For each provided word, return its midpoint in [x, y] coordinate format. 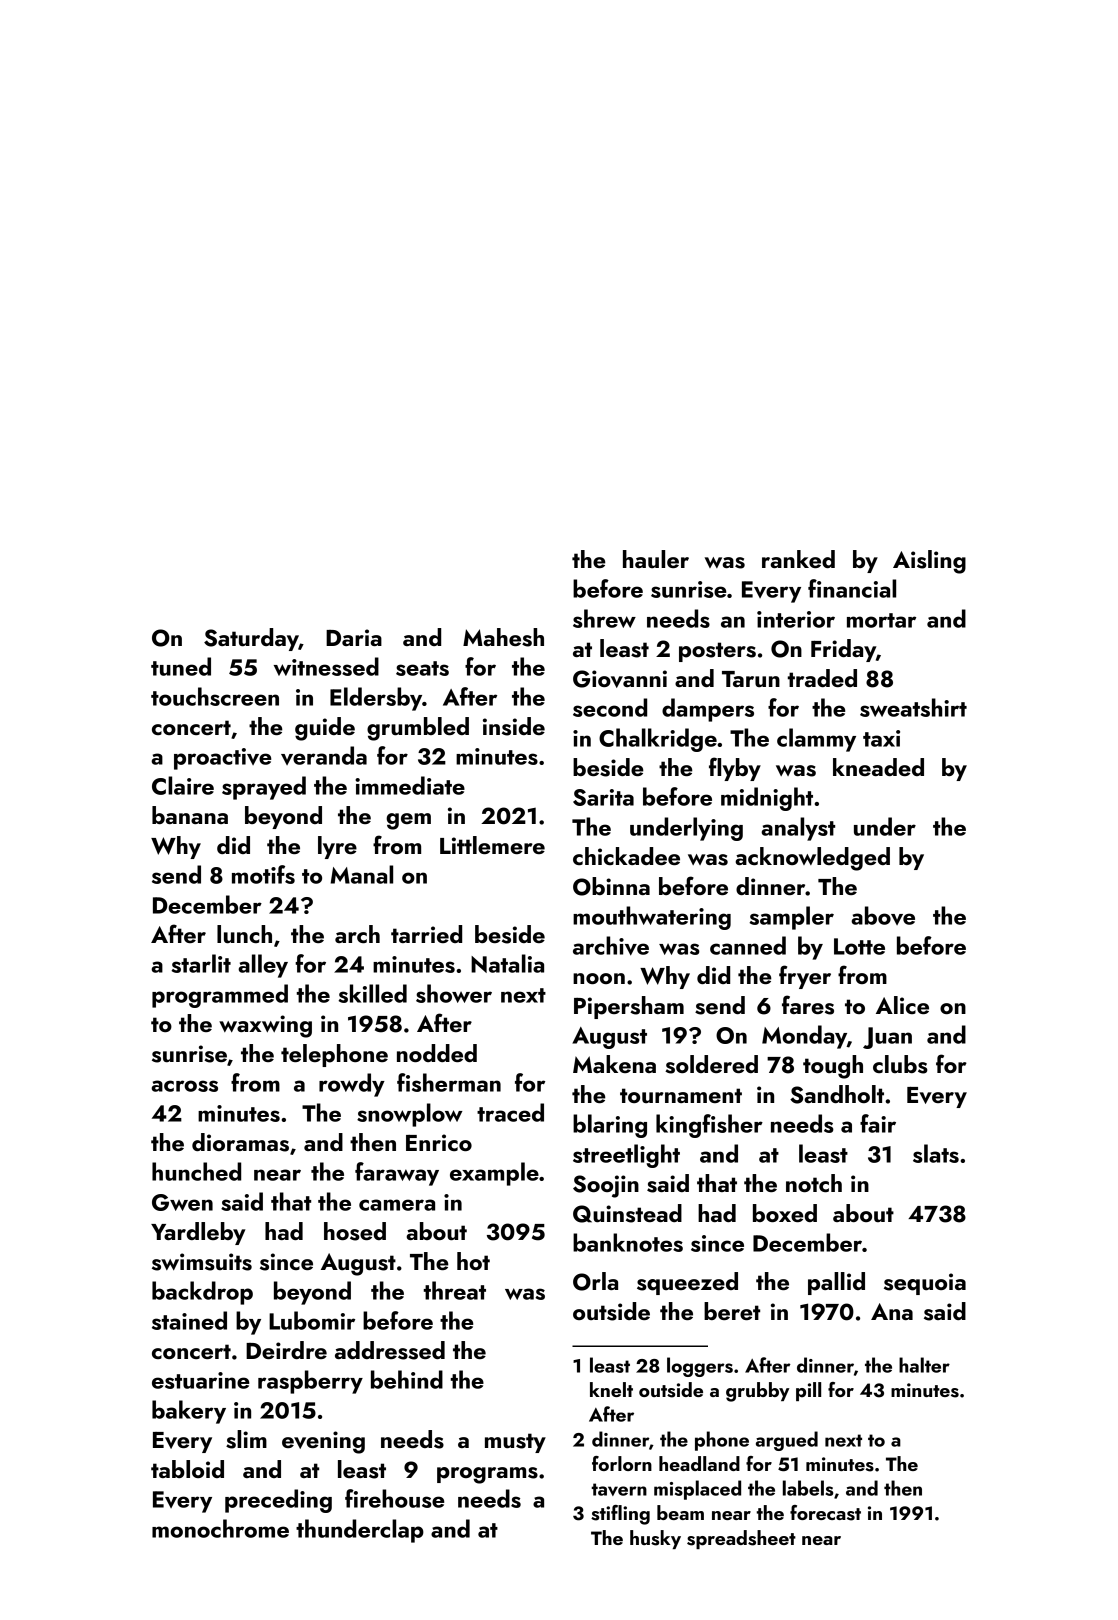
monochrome [220, 1528]
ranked [798, 559]
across [184, 1086]
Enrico [439, 1142]
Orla [595, 1281]
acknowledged [812, 859]
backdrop [202, 1293]
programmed [220, 996]
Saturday [251, 639]
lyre [337, 847]
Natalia [507, 963]
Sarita [603, 797]
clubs [900, 1064]
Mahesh [503, 637]
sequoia [925, 1284]
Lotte [859, 946]
